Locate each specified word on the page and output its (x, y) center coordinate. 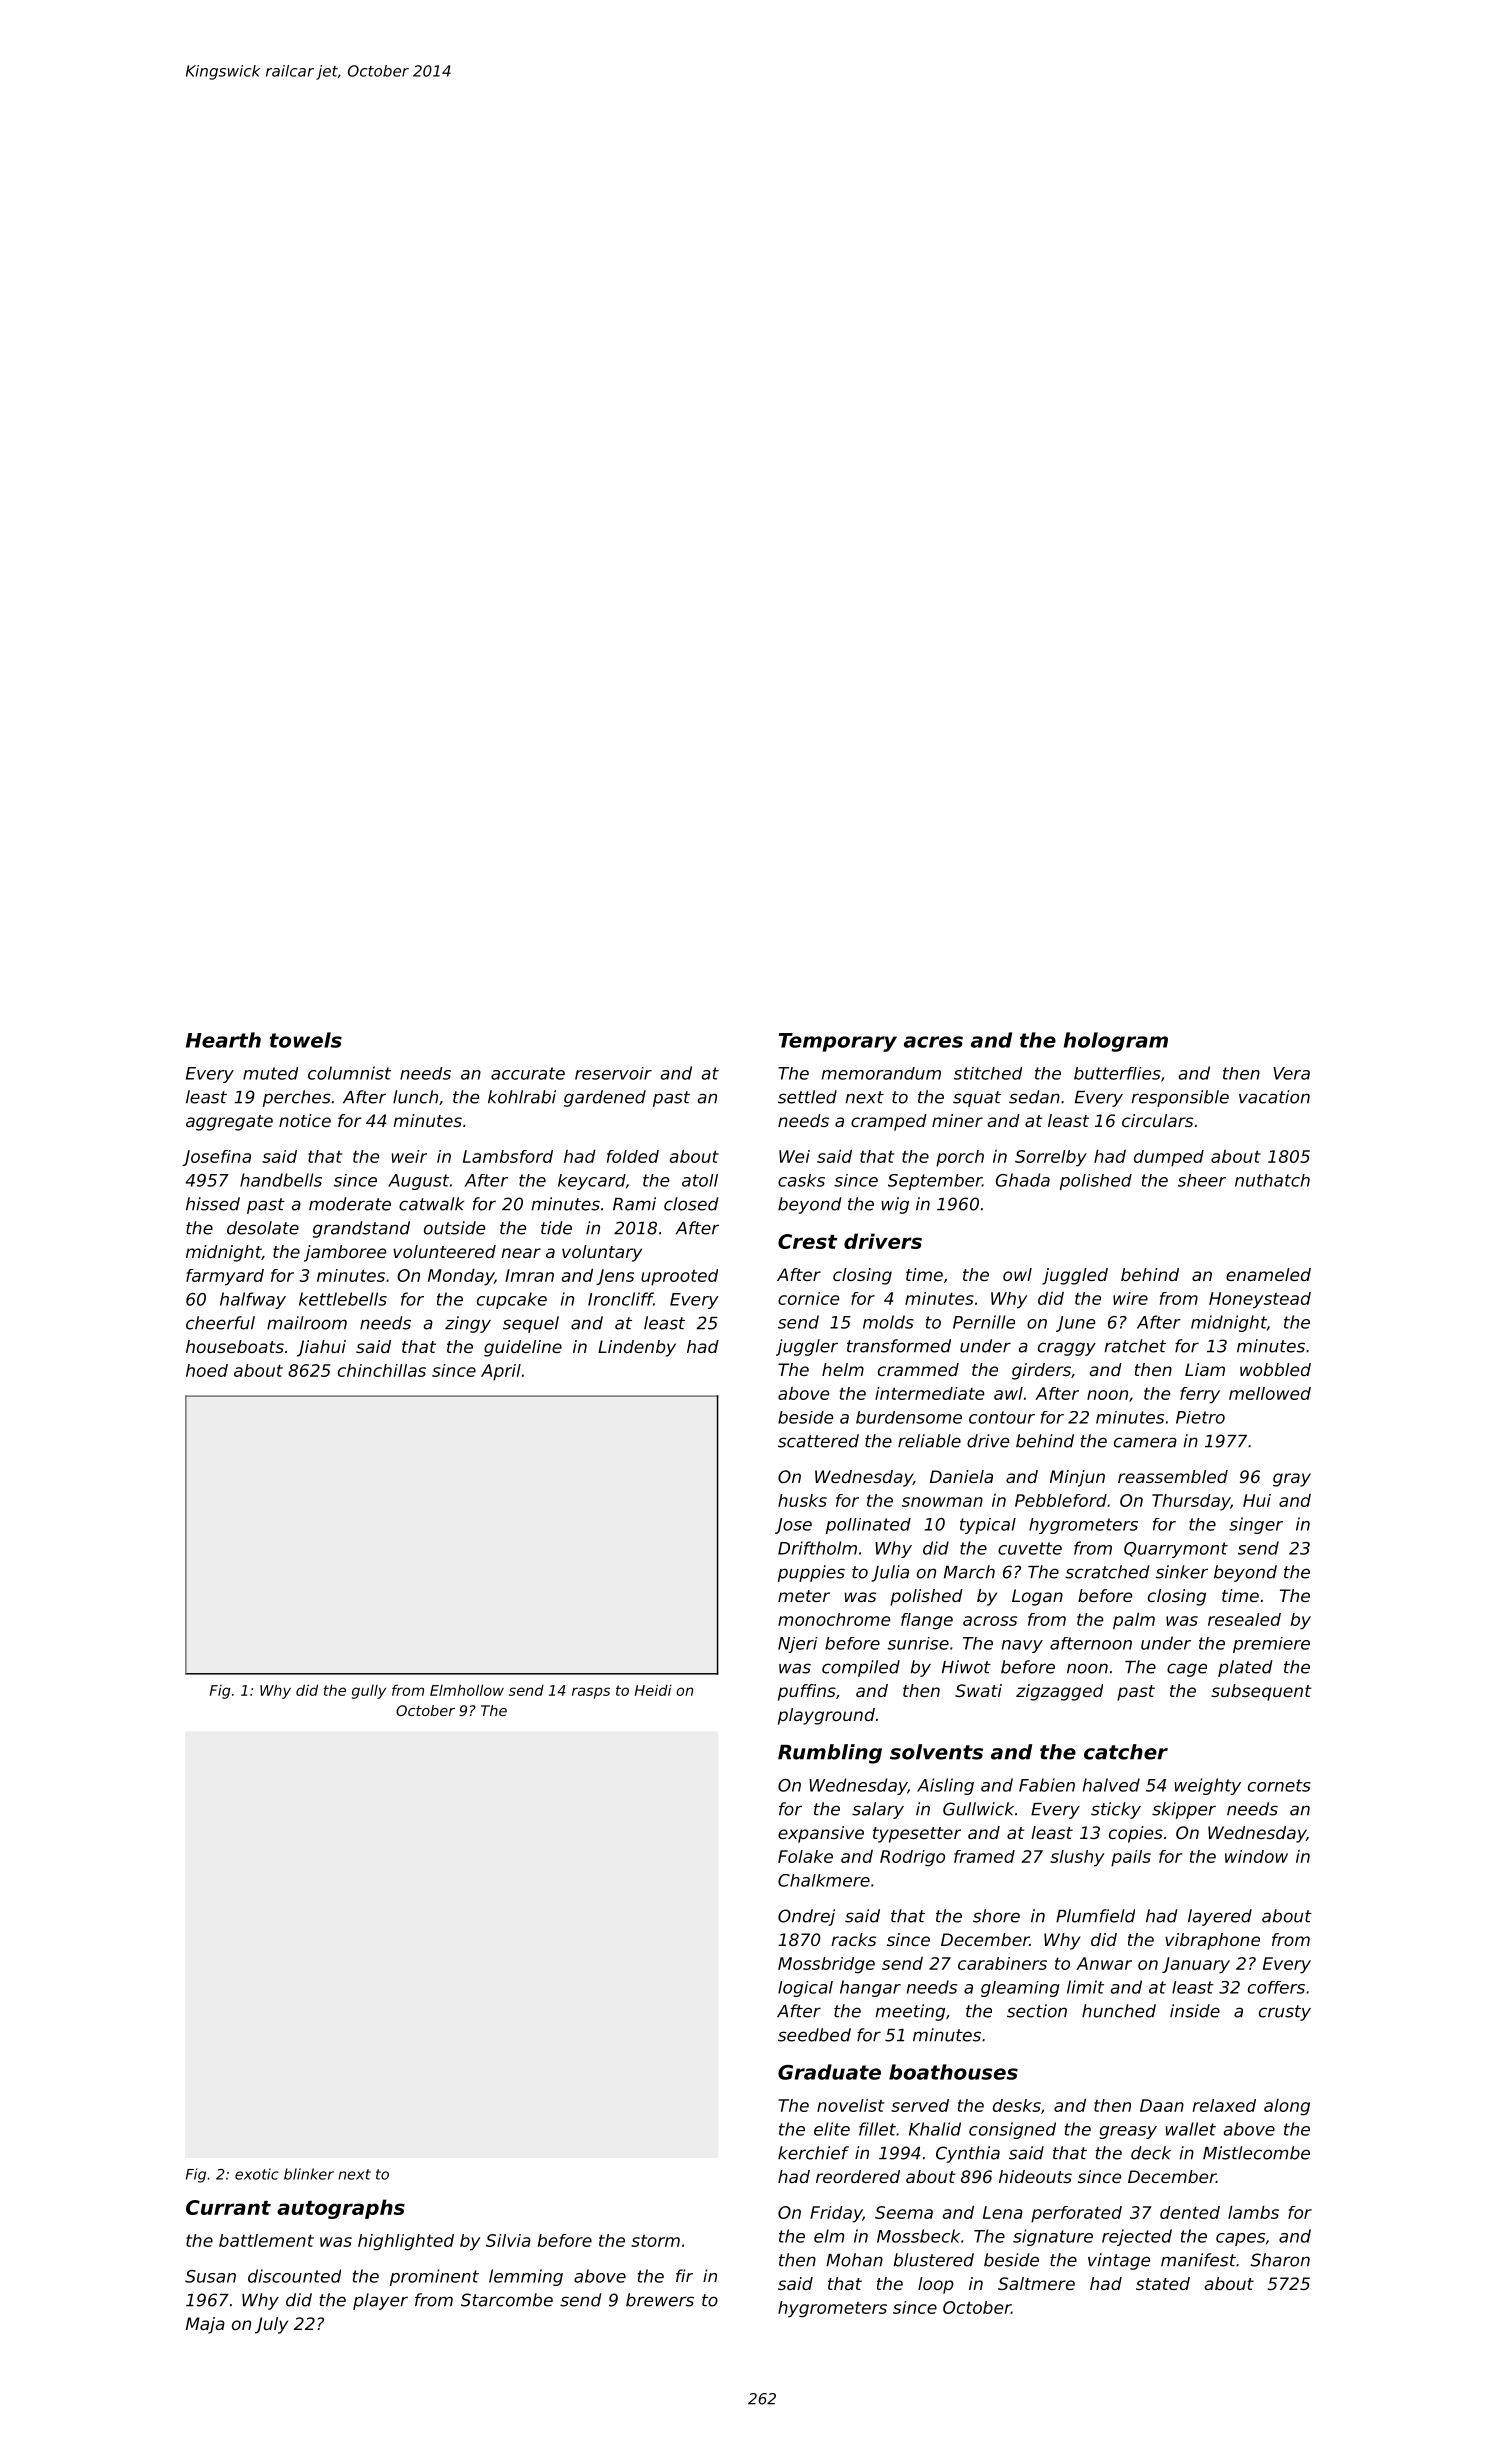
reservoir (613, 1073)
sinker (1182, 1572)
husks (802, 1500)
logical (805, 1989)
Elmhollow (467, 1690)
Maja (205, 2325)
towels (305, 1040)
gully (369, 1692)
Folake (805, 1856)
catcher (1126, 1752)
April (501, 1372)
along (1287, 2107)
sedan (1034, 1097)
